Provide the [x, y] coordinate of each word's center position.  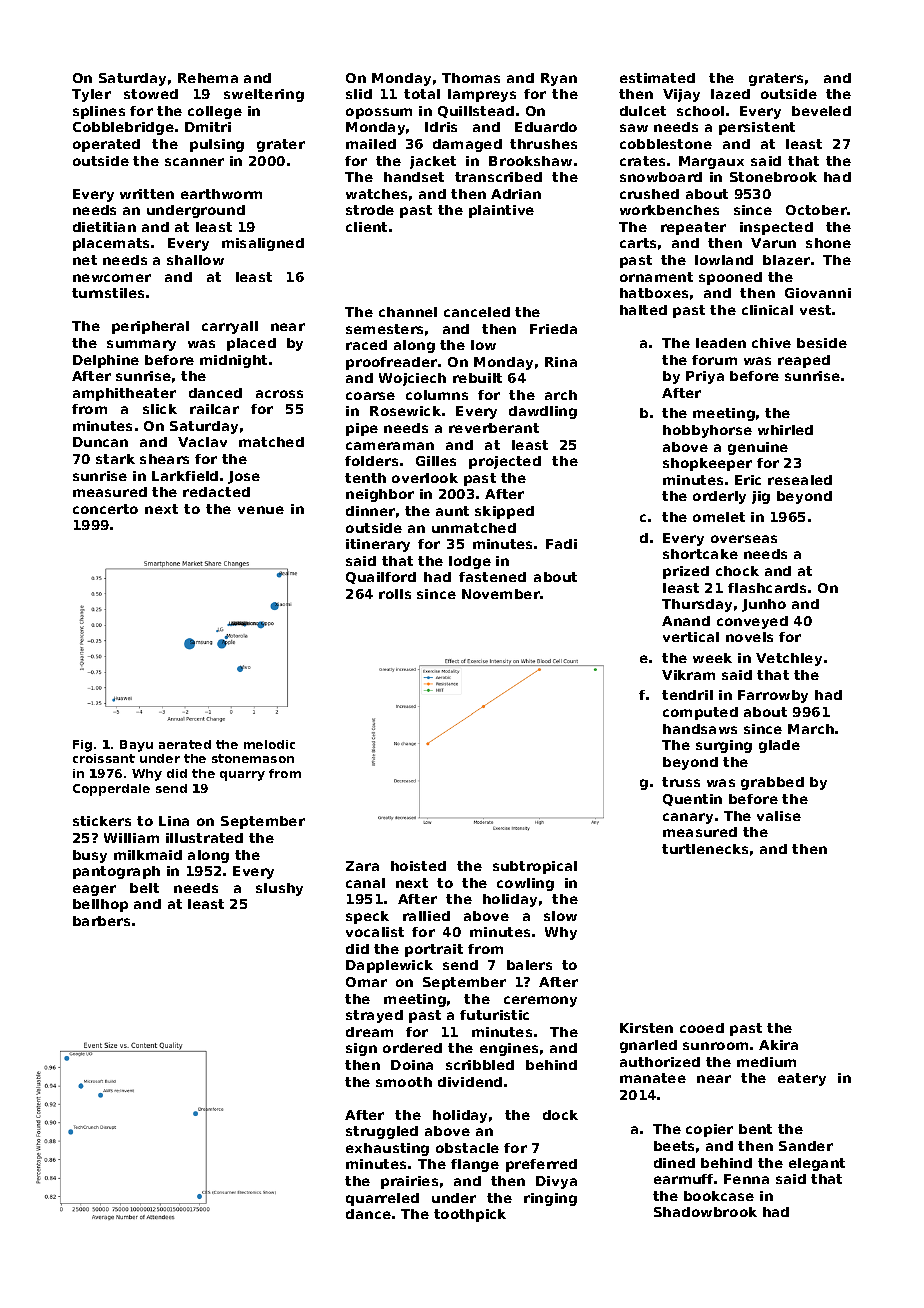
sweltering [264, 95]
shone [828, 243]
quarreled [382, 1199]
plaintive [501, 211]
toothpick [470, 1215]
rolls [395, 594]
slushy [279, 889]
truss [681, 782]
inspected [776, 228]
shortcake [700, 554]
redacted [216, 492]
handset [414, 177]
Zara [362, 866]
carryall [230, 327]
